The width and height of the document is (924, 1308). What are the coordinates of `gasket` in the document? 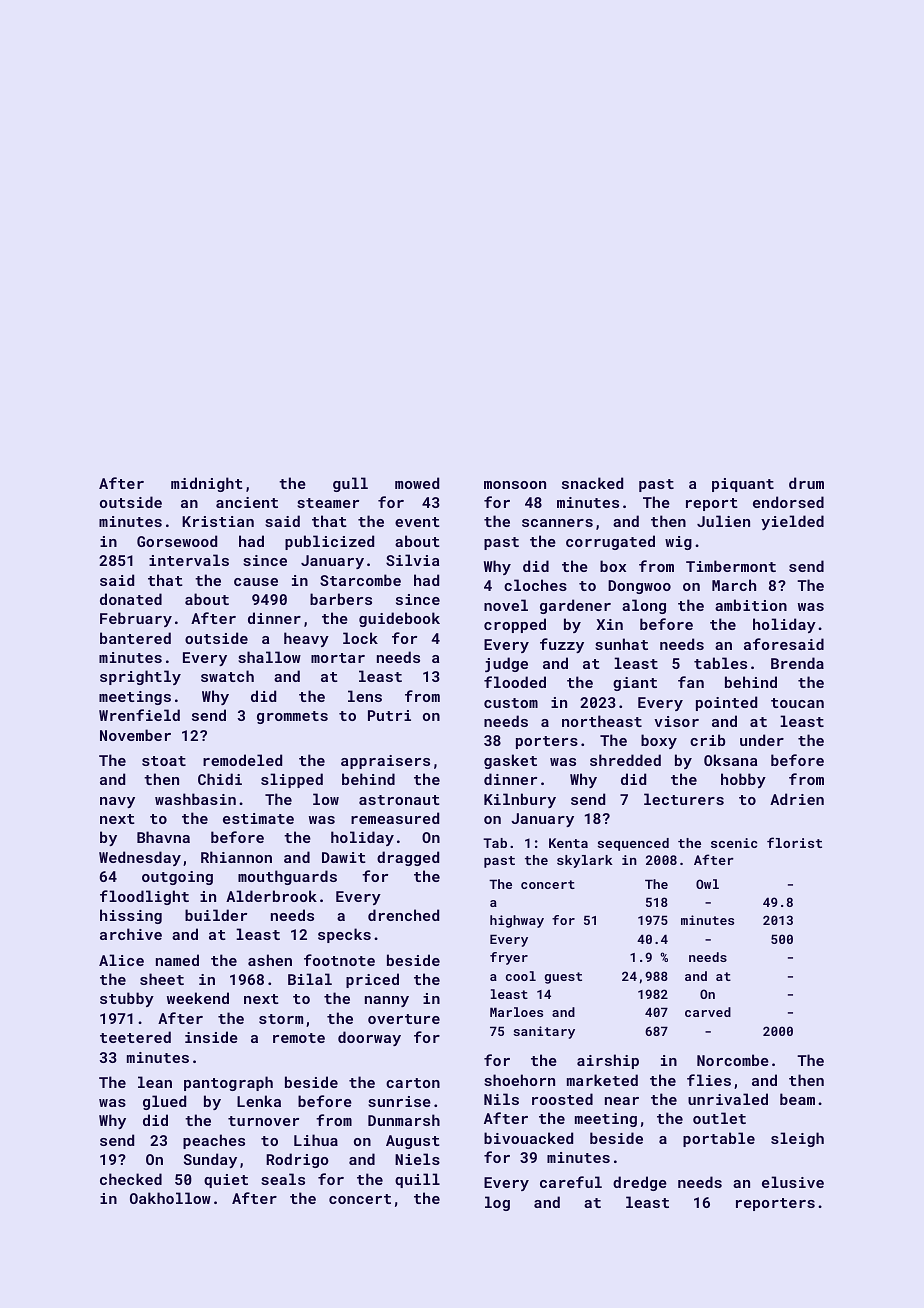 It's located at (510, 761).
